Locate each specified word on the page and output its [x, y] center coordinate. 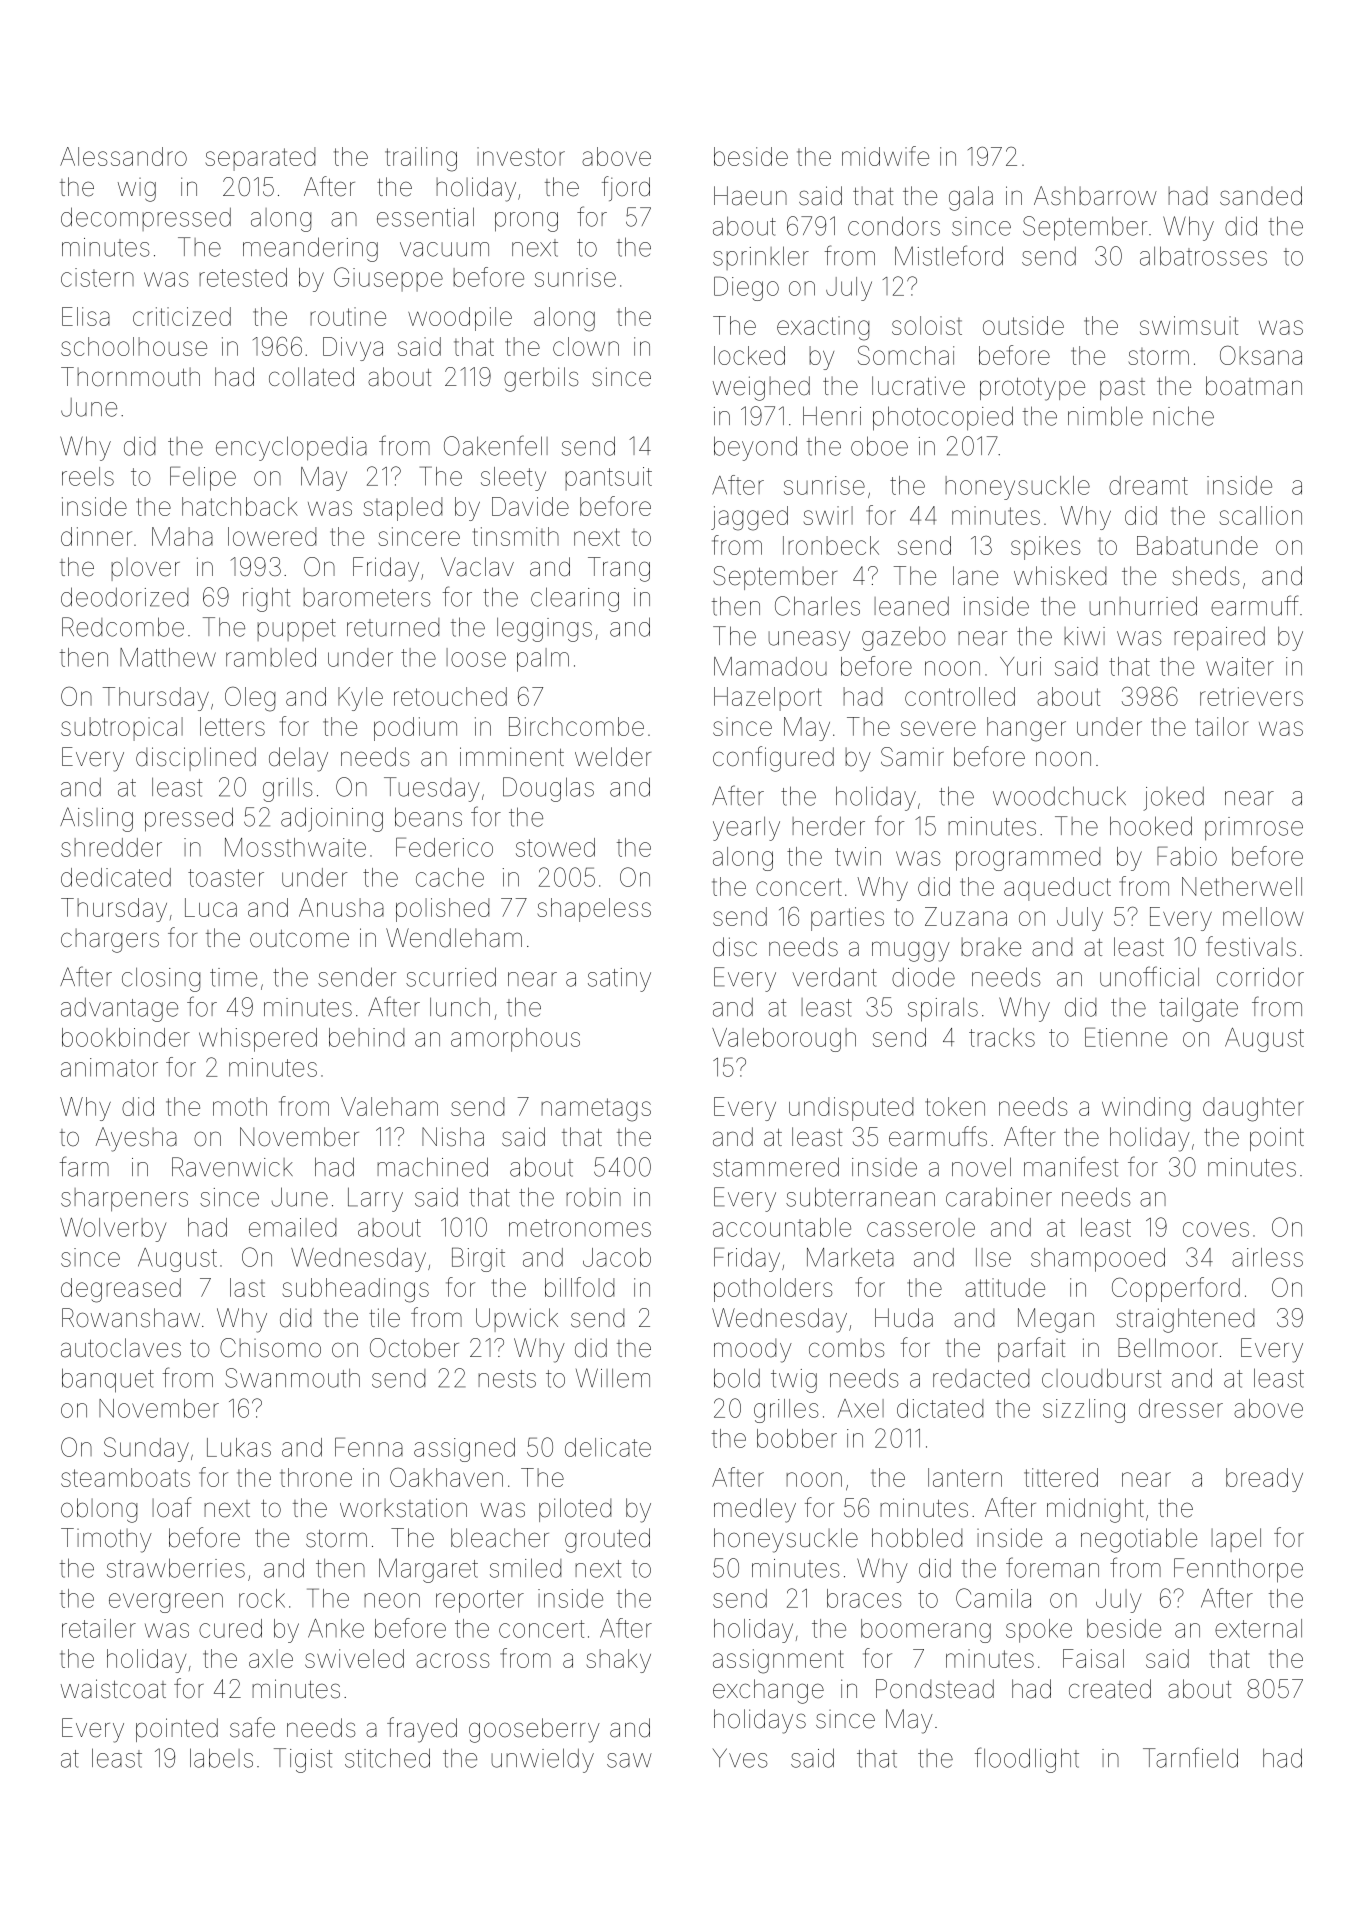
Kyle [360, 699]
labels [221, 1758]
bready [1264, 1480]
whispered [258, 1040]
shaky [618, 1661]
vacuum [444, 249]
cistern [97, 277]
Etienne [1126, 1037]
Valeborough [784, 1040]
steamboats [125, 1477]
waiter [1240, 666]
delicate [608, 1447]
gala [971, 198]
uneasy [809, 641]
